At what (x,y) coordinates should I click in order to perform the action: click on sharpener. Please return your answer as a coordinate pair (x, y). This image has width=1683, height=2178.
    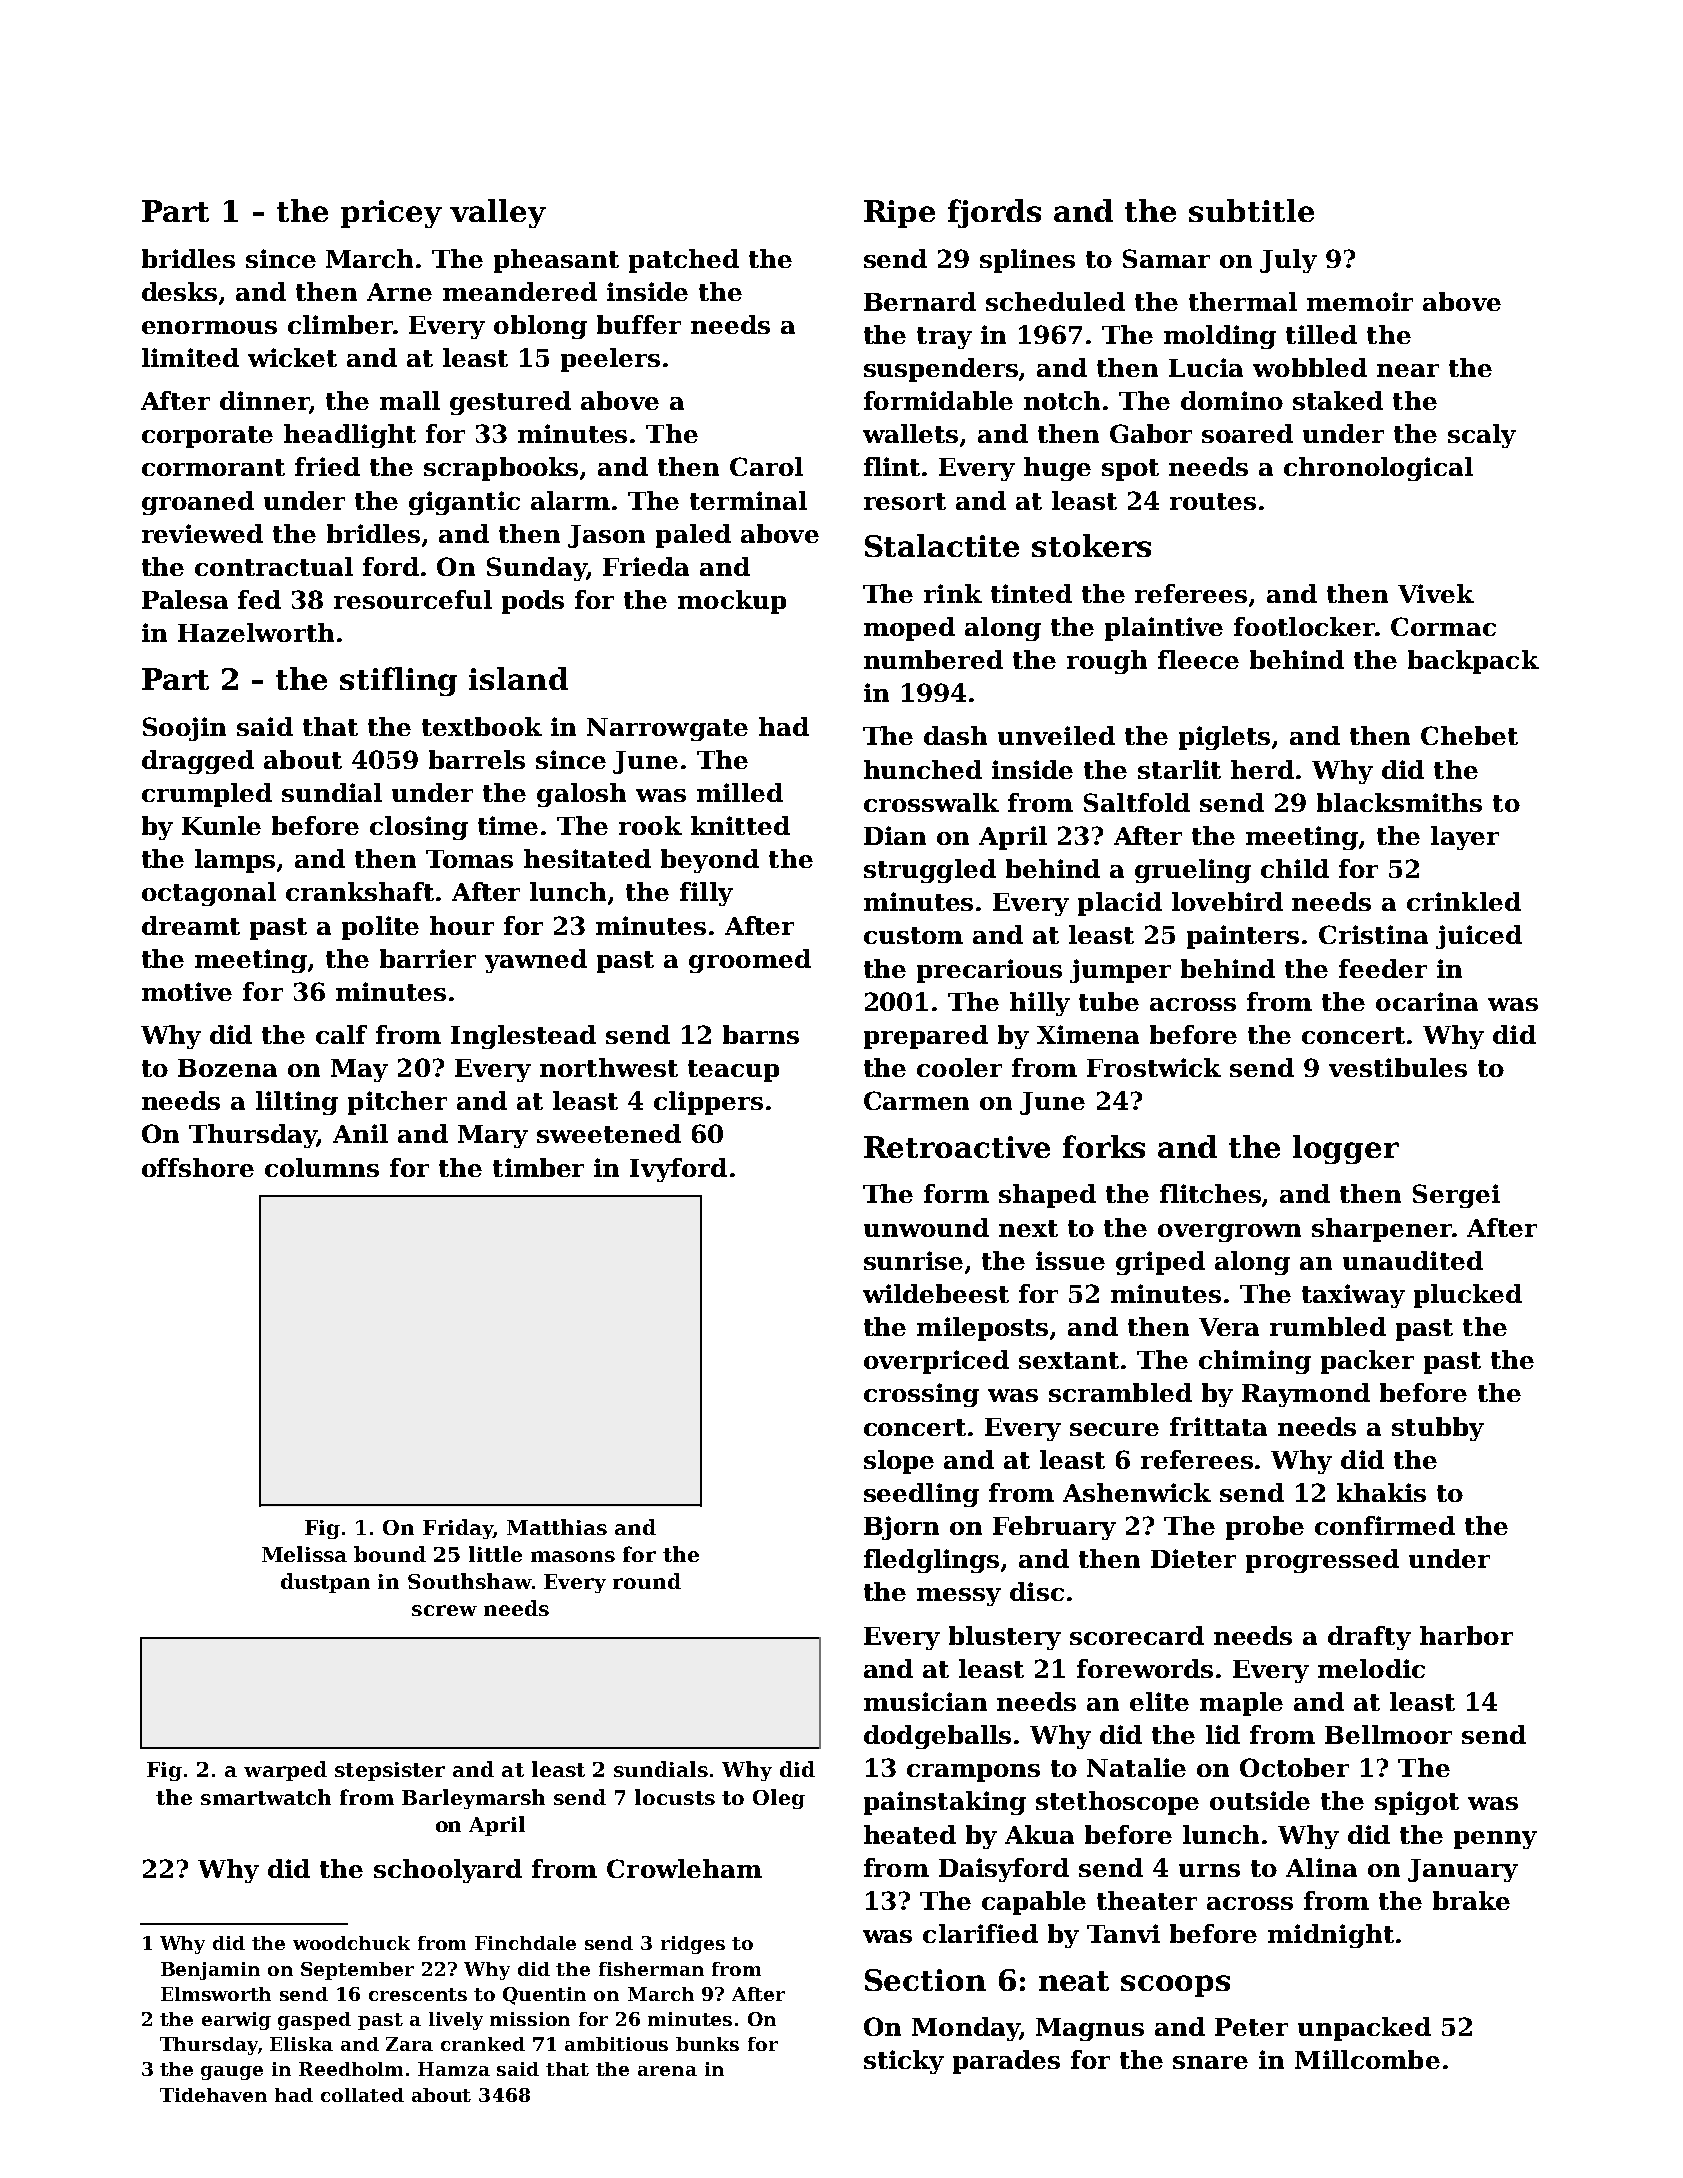
    Looking at the image, I should click on (1382, 1230).
